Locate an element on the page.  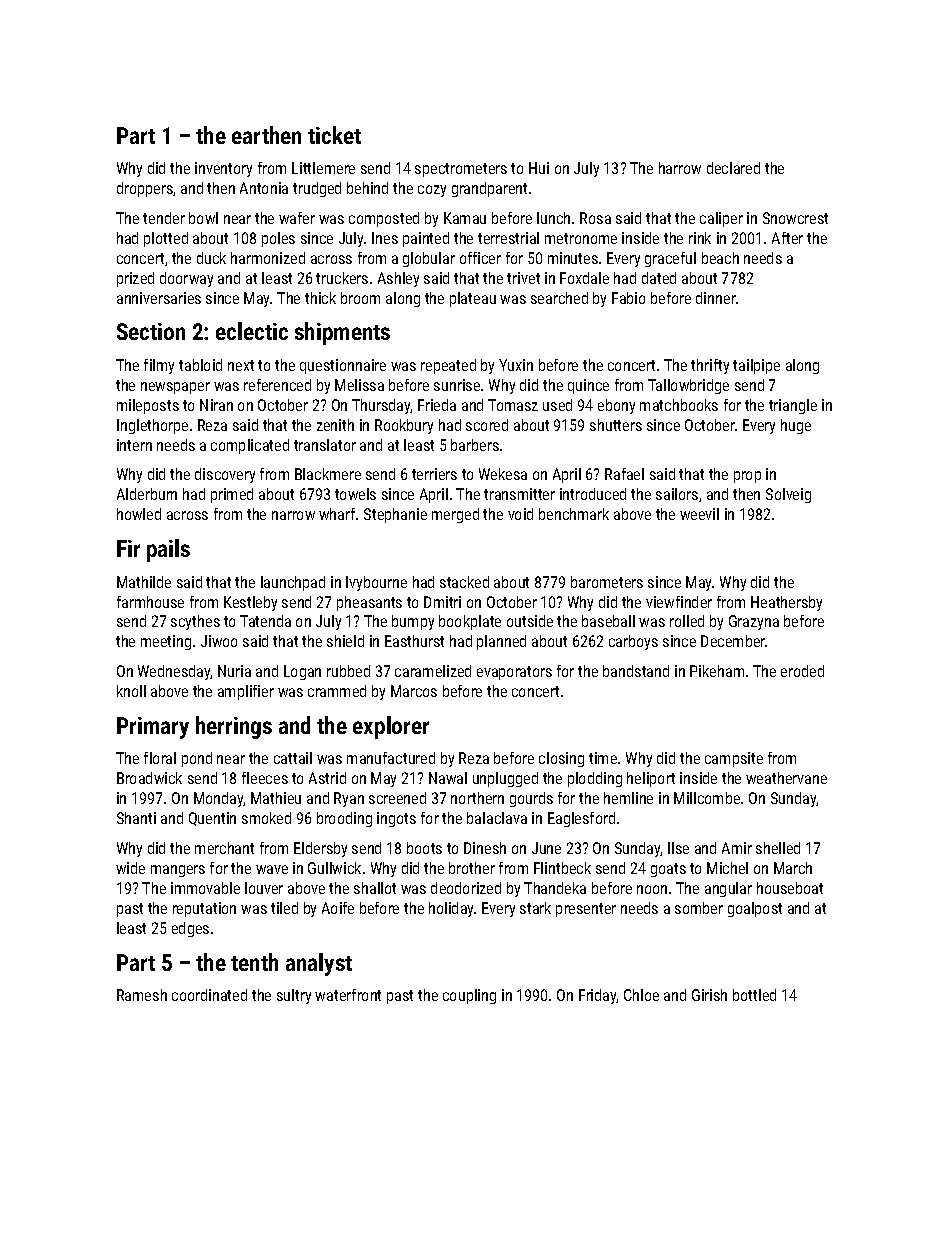
fleeces is located at coordinates (265, 778).
